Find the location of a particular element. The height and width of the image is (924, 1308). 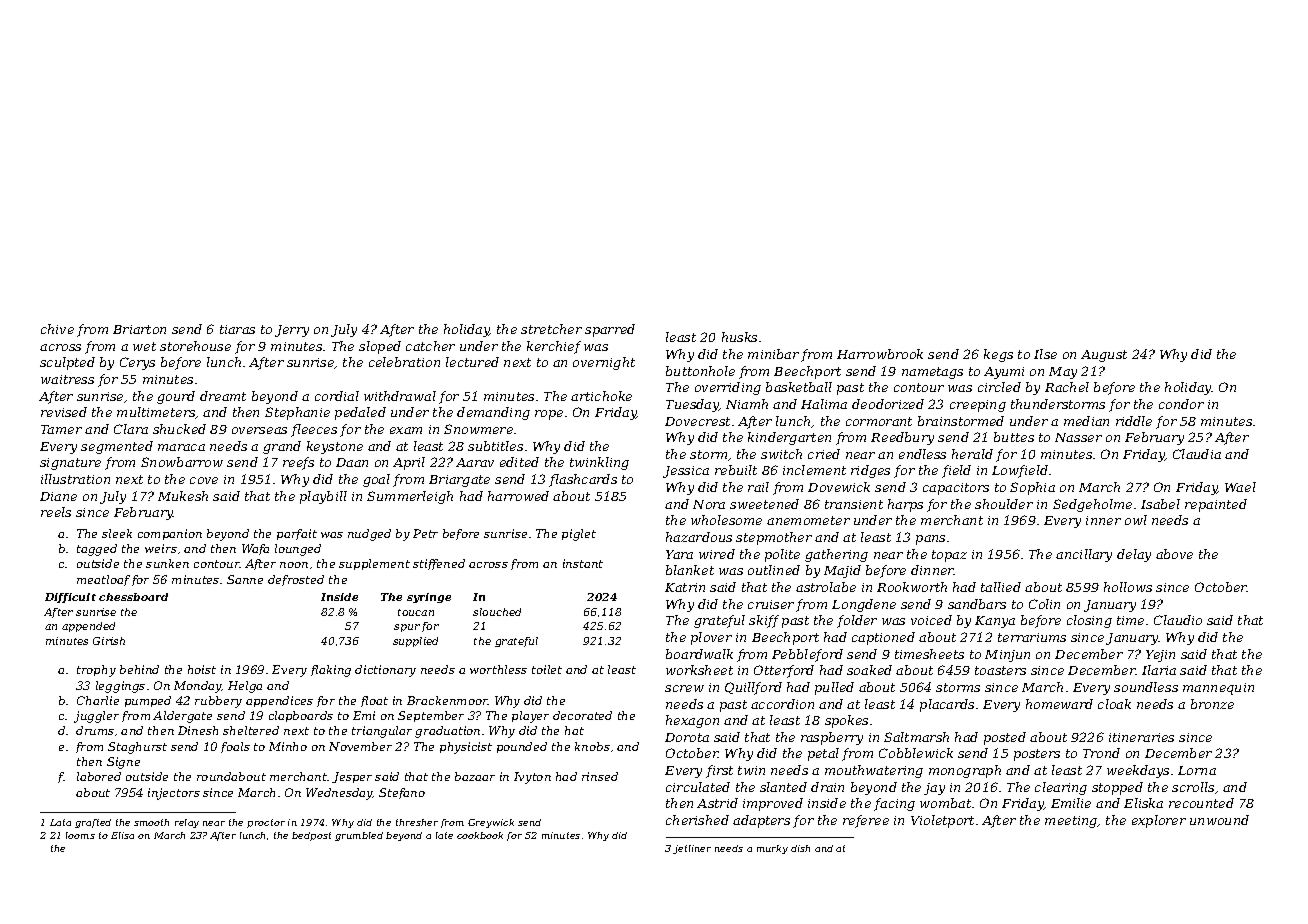

chive is located at coordinates (57, 329).
